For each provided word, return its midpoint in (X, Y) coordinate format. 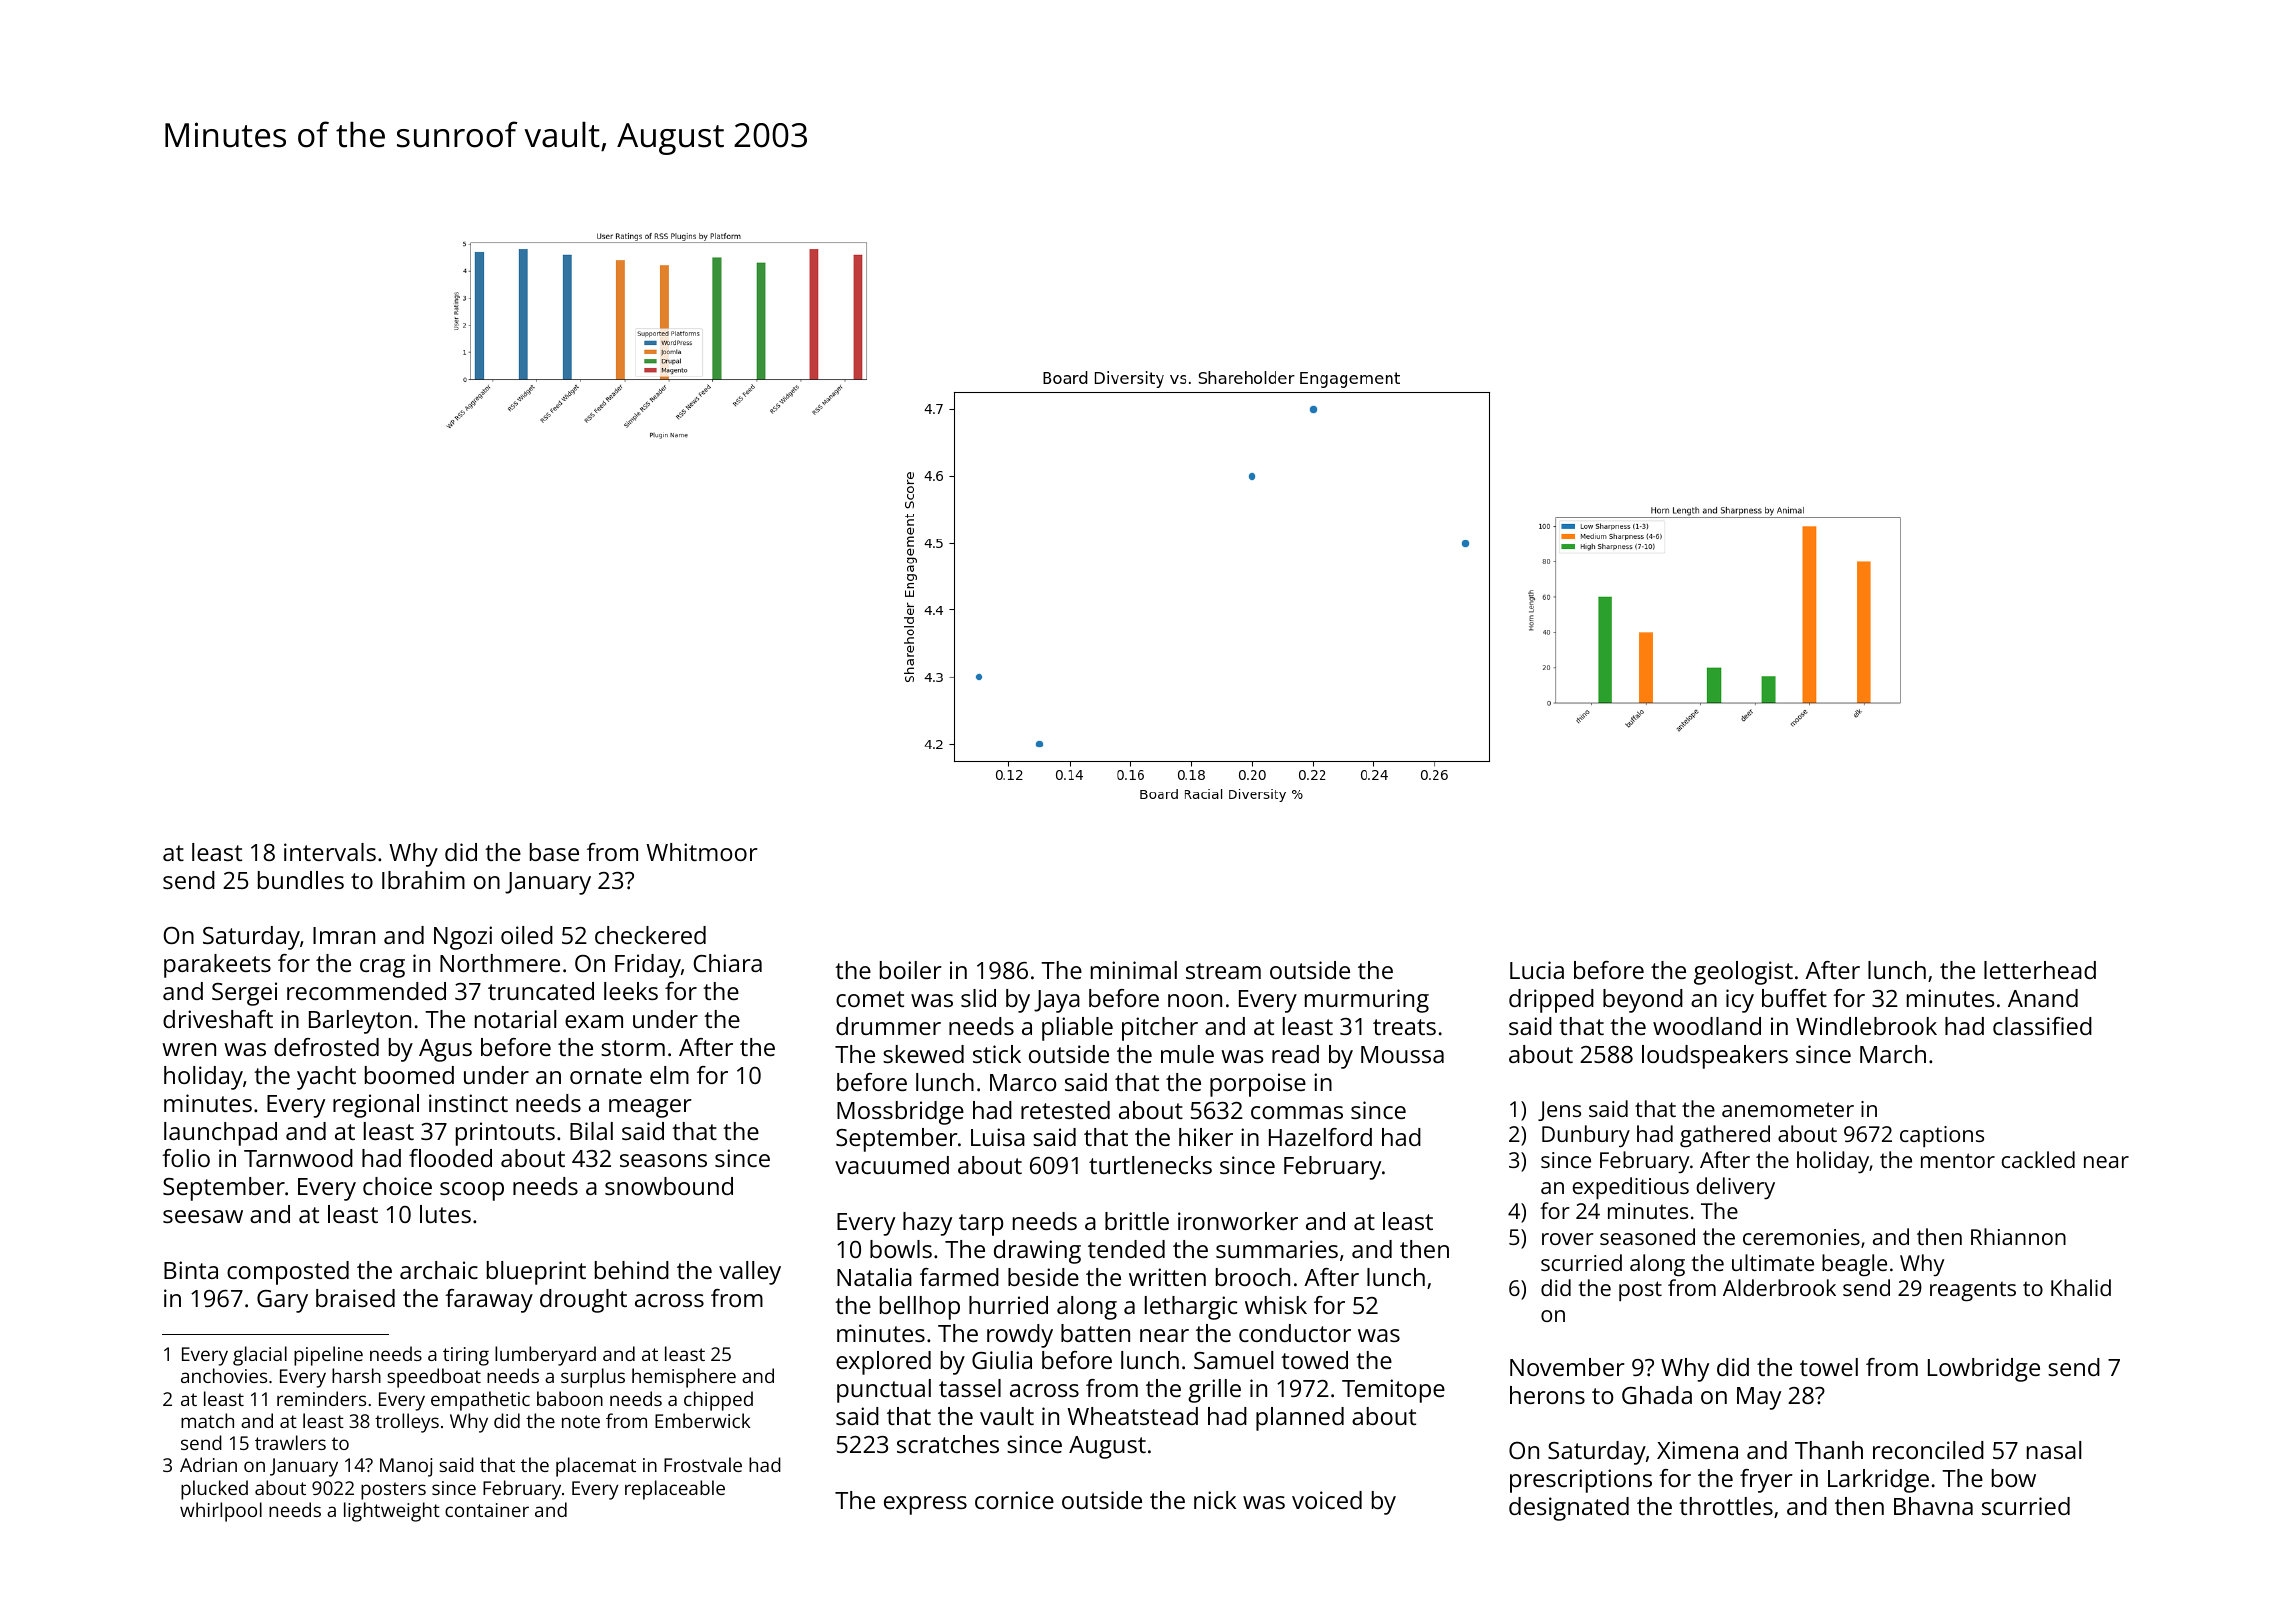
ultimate (1773, 1262)
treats (1404, 1027)
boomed (409, 1075)
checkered (650, 935)
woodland (1707, 1026)
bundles (301, 880)
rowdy (1020, 1336)
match (207, 1420)
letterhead (2040, 970)
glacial (260, 1356)
